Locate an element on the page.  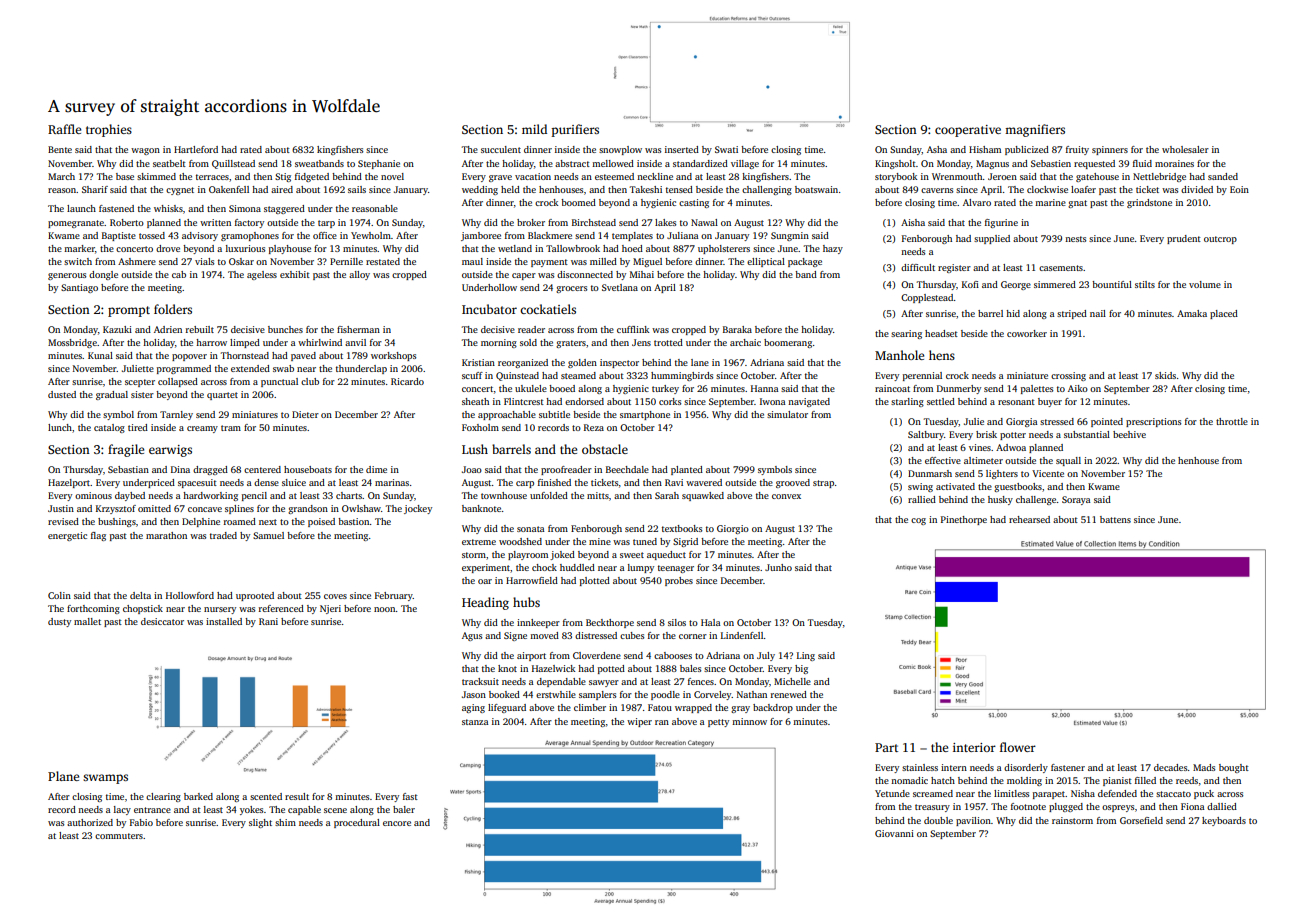
cabooses is located at coordinates (673, 655).
